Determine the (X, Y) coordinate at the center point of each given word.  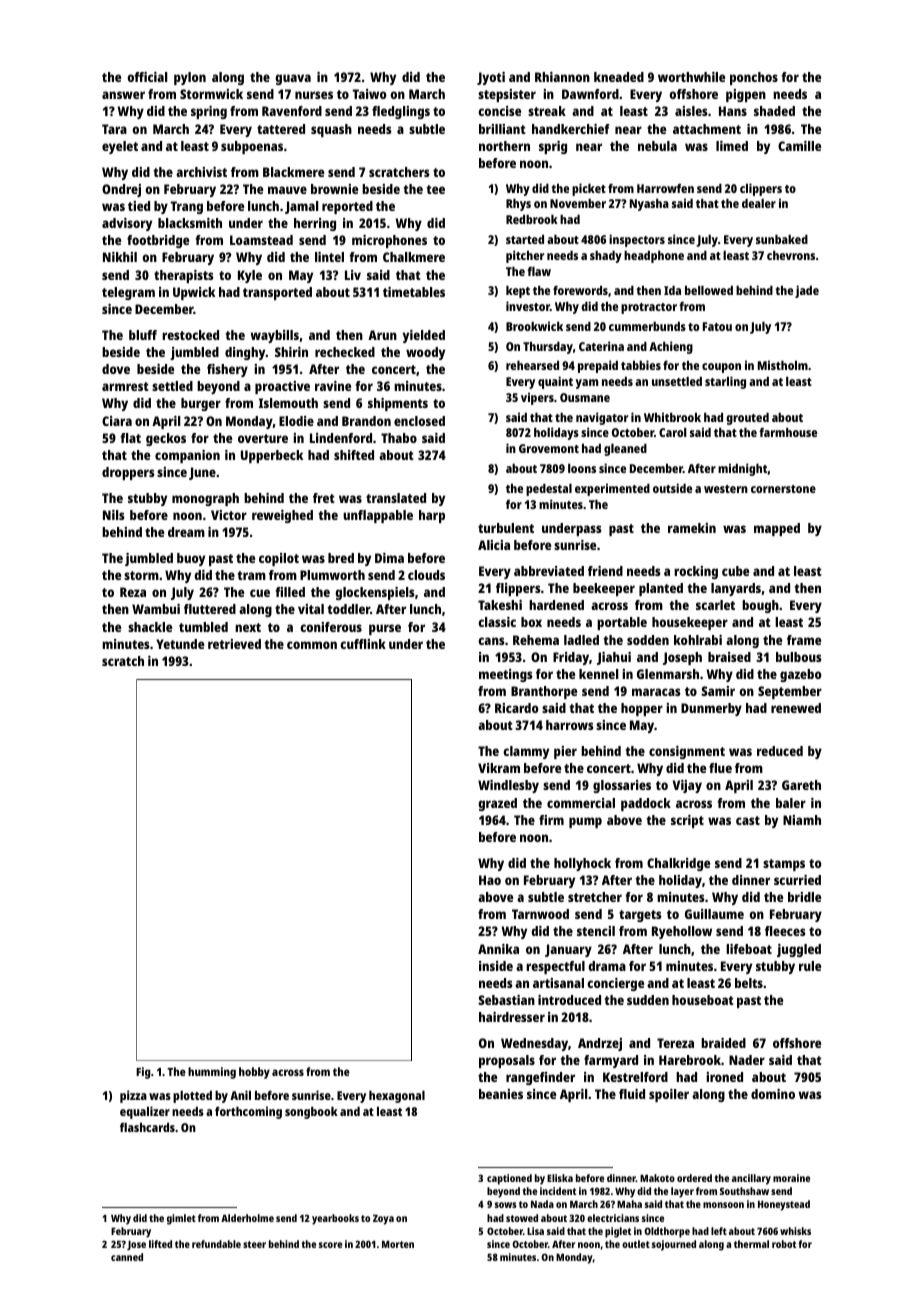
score (330, 1245)
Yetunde (180, 644)
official (147, 77)
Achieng (671, 347)
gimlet (181, 1219)
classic (497, 622)
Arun (382, 335)
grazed (497, 804)
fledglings (401, 112)
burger (201, 404)
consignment (687, 752)
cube (735, 571)
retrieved (234, 644)
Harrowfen (665, 188)
